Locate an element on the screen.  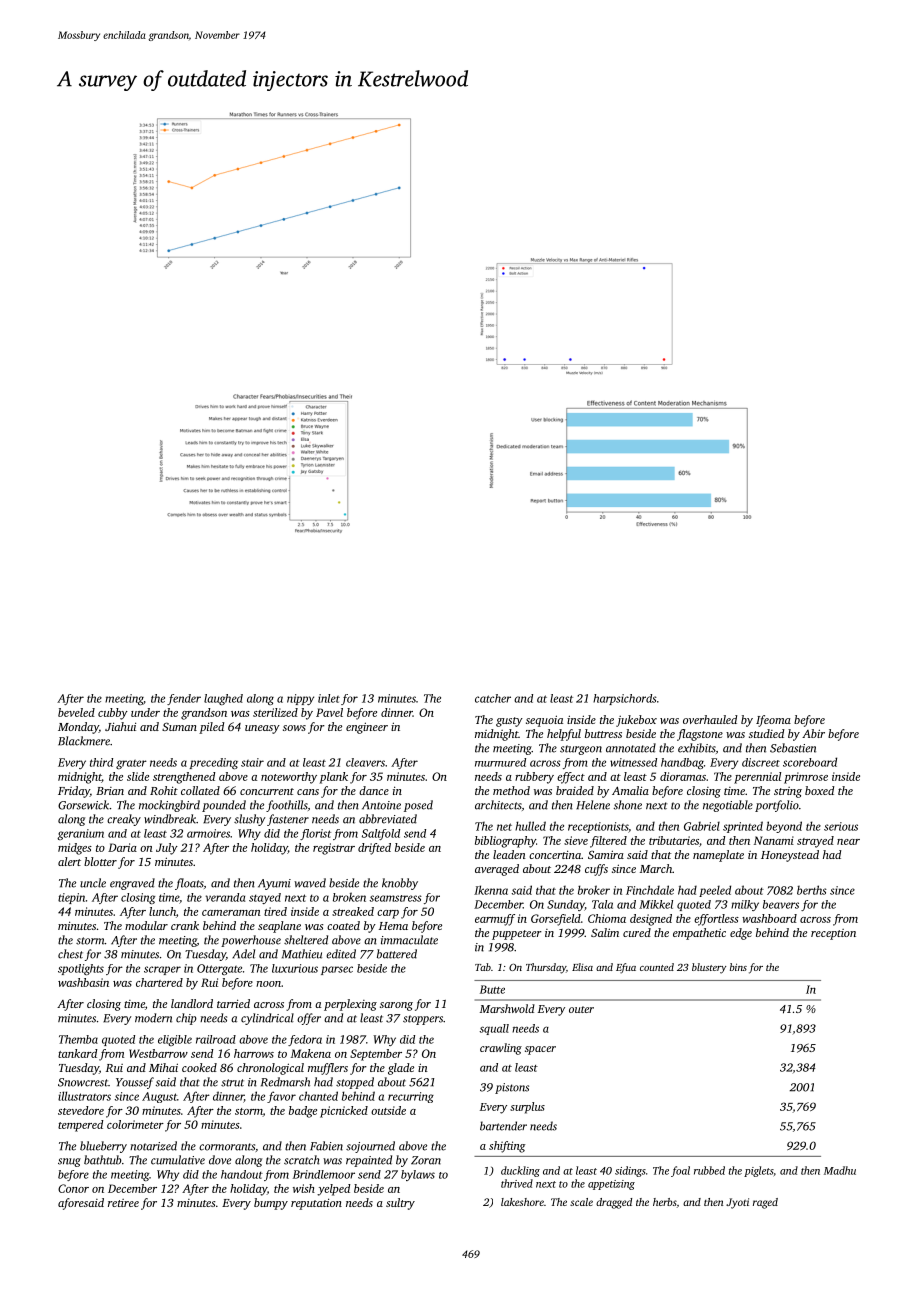
near is located at coordinates (848, 842).
